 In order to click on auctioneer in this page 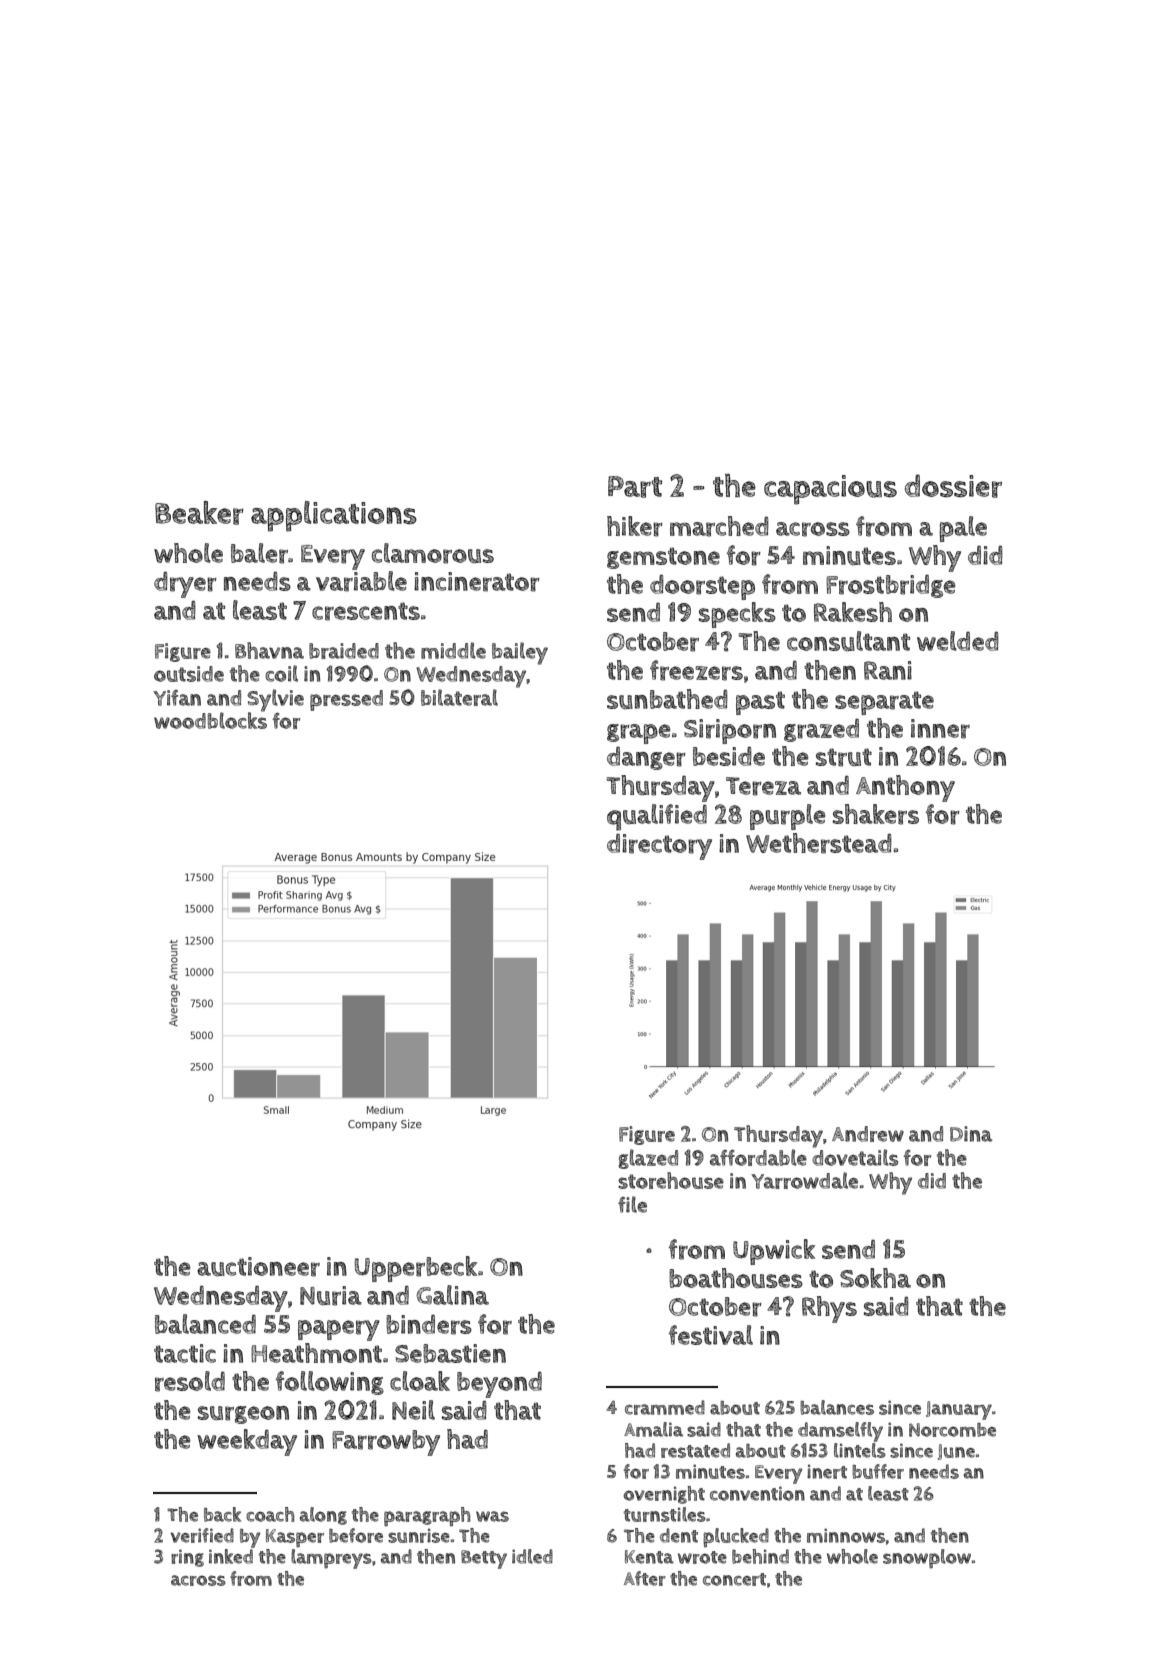, I will do `click(258, 1267)`.
